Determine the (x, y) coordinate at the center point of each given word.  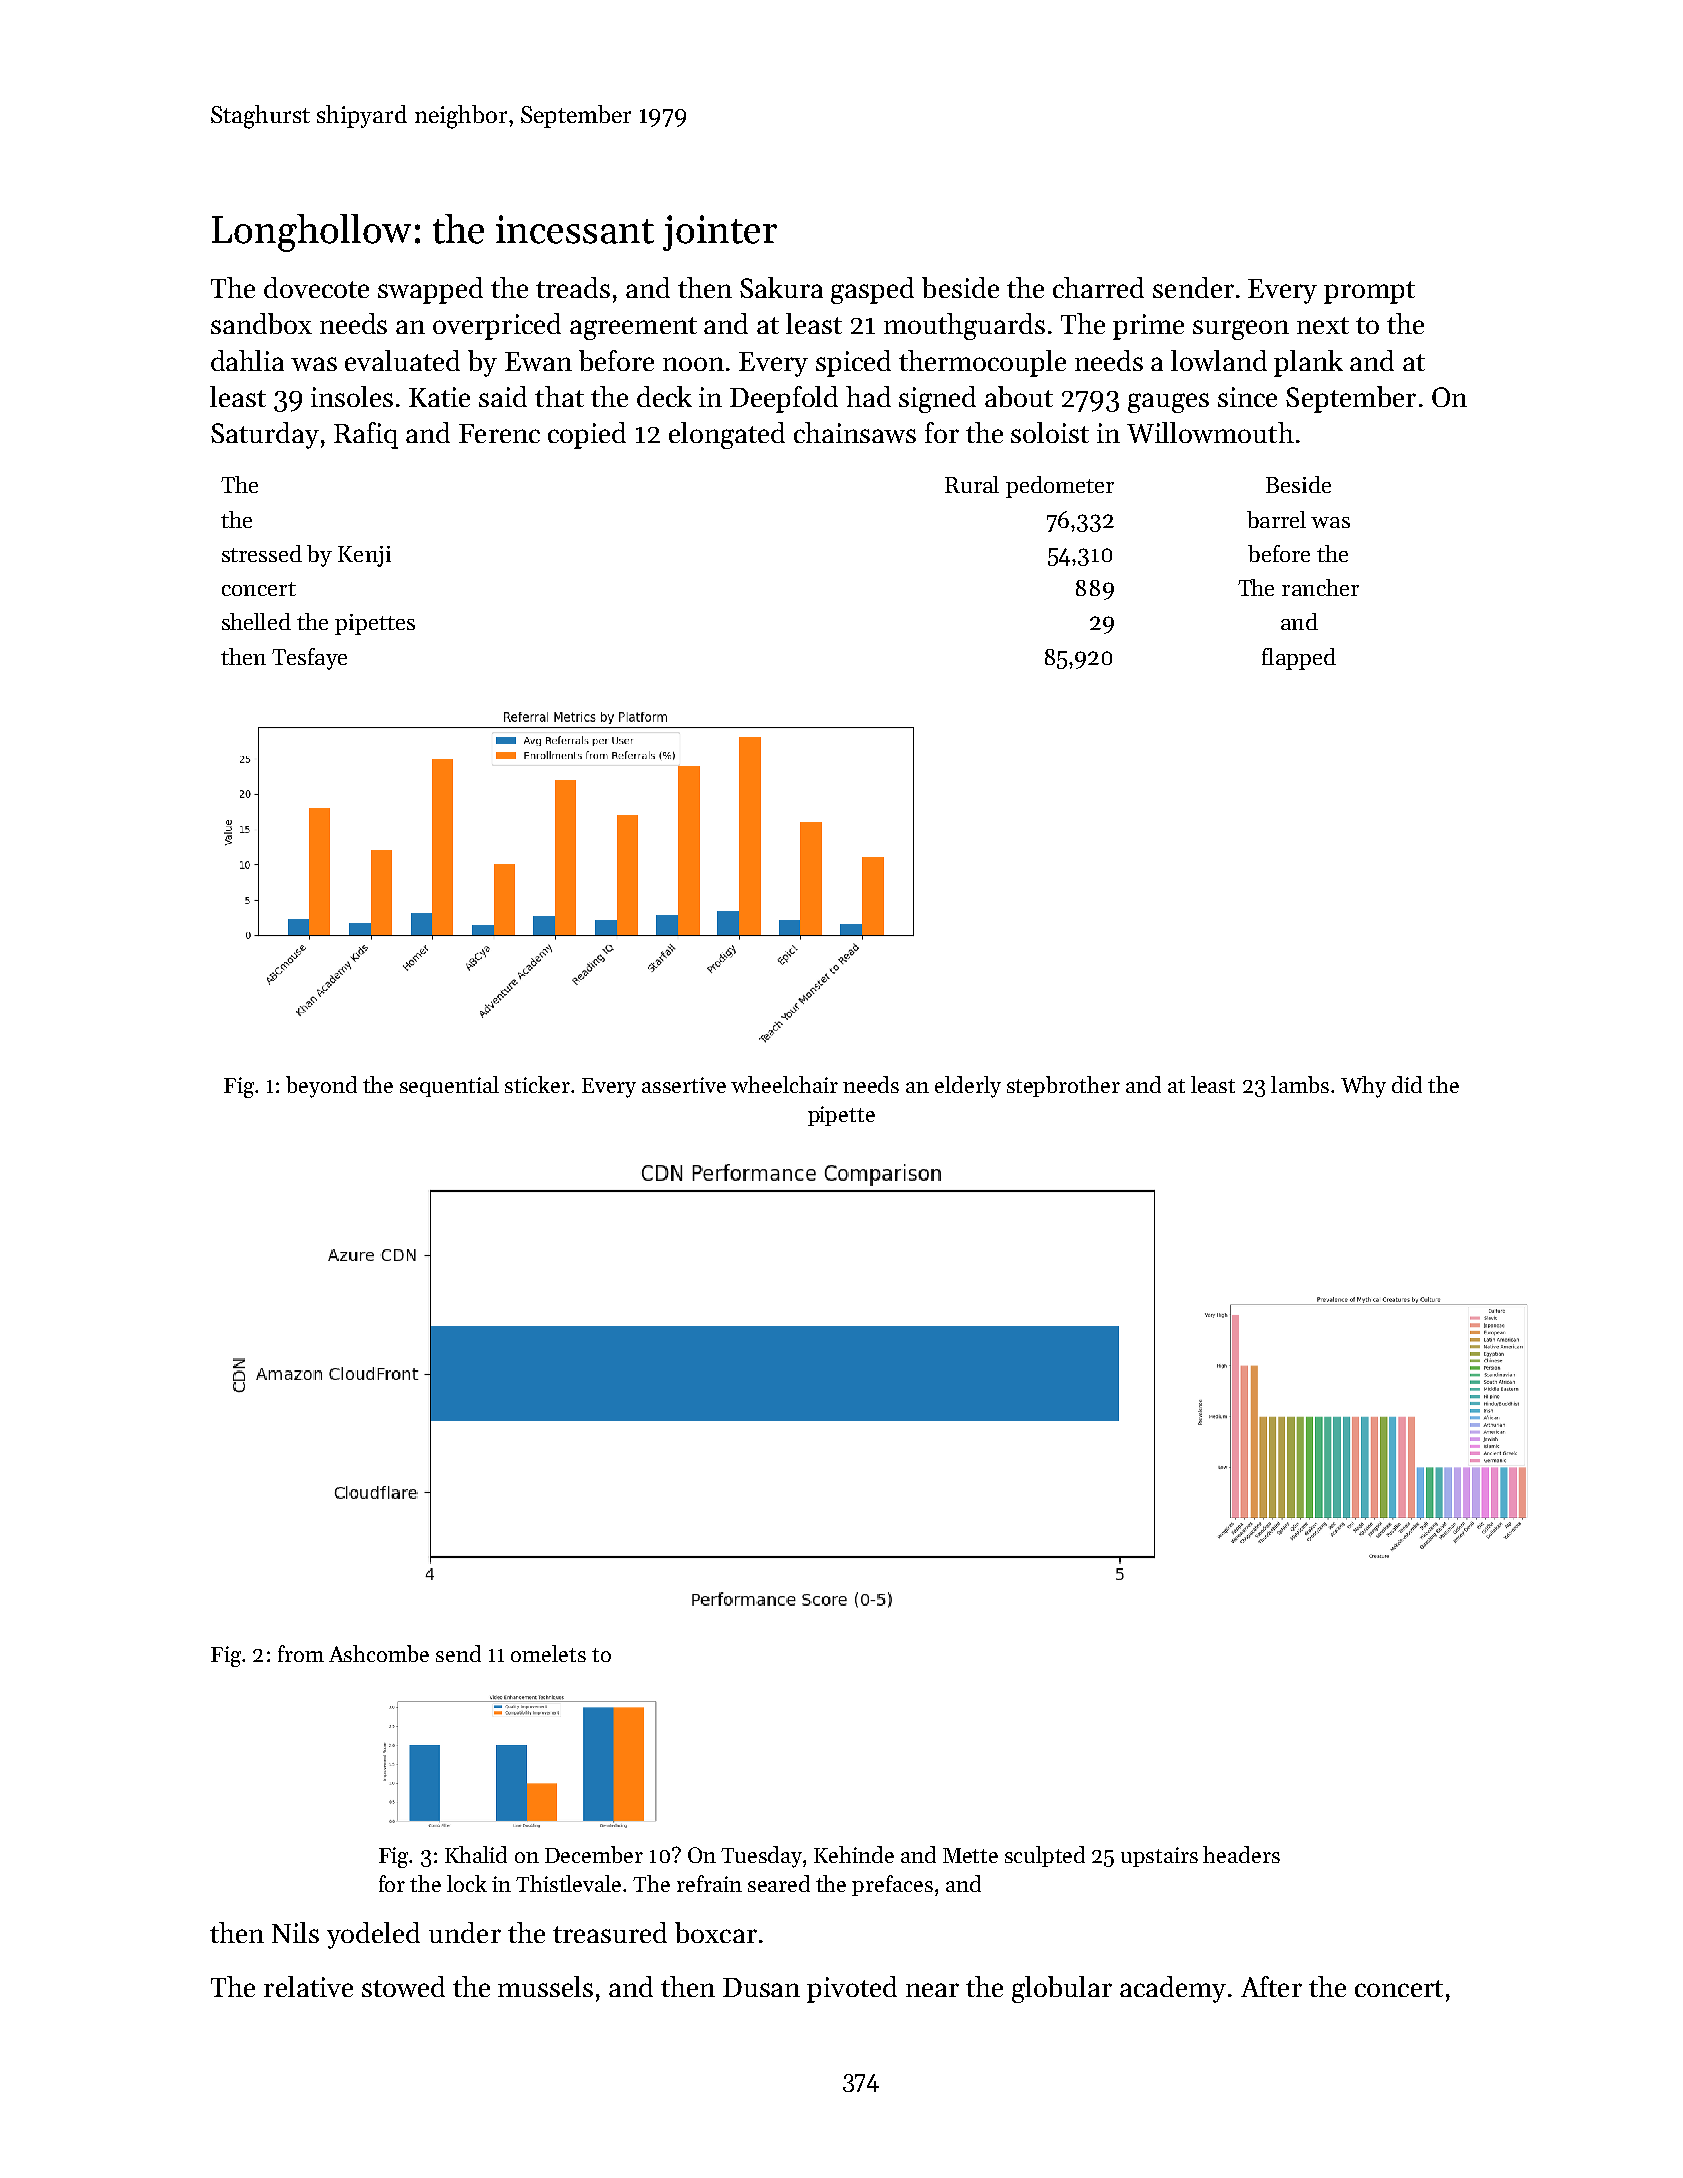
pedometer (1060, 487)
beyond (321, 1087)
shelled (256, 621)
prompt (1369, 292)
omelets (548, 1653)
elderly (968, 1087)
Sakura (781, 287)
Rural (972, 484)
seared (779, 1883)
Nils (295, 1932)
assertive (684, 1085)
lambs (1300, 1084)
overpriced (497, 326)
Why (1363, 1087)
